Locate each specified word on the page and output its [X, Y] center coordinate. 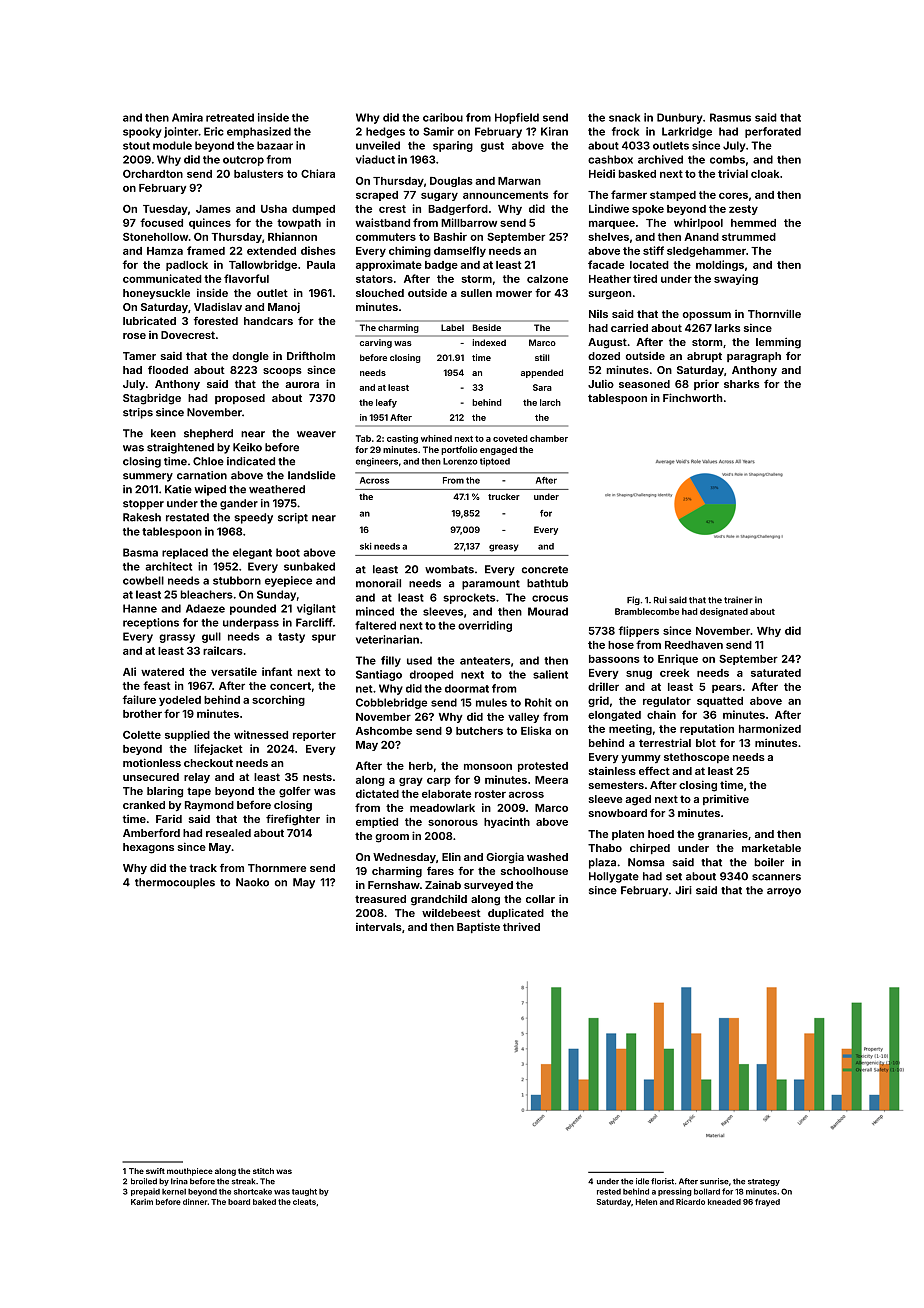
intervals [379, 927]
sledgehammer [706, 252]
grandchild [439, 900]
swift [155, 1171]
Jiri [683, 890]
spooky [142, 132]
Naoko [252, 882]
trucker [504, 496]
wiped [210, 490]
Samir [438, 131]
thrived [521, 926]
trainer [738, 600]
